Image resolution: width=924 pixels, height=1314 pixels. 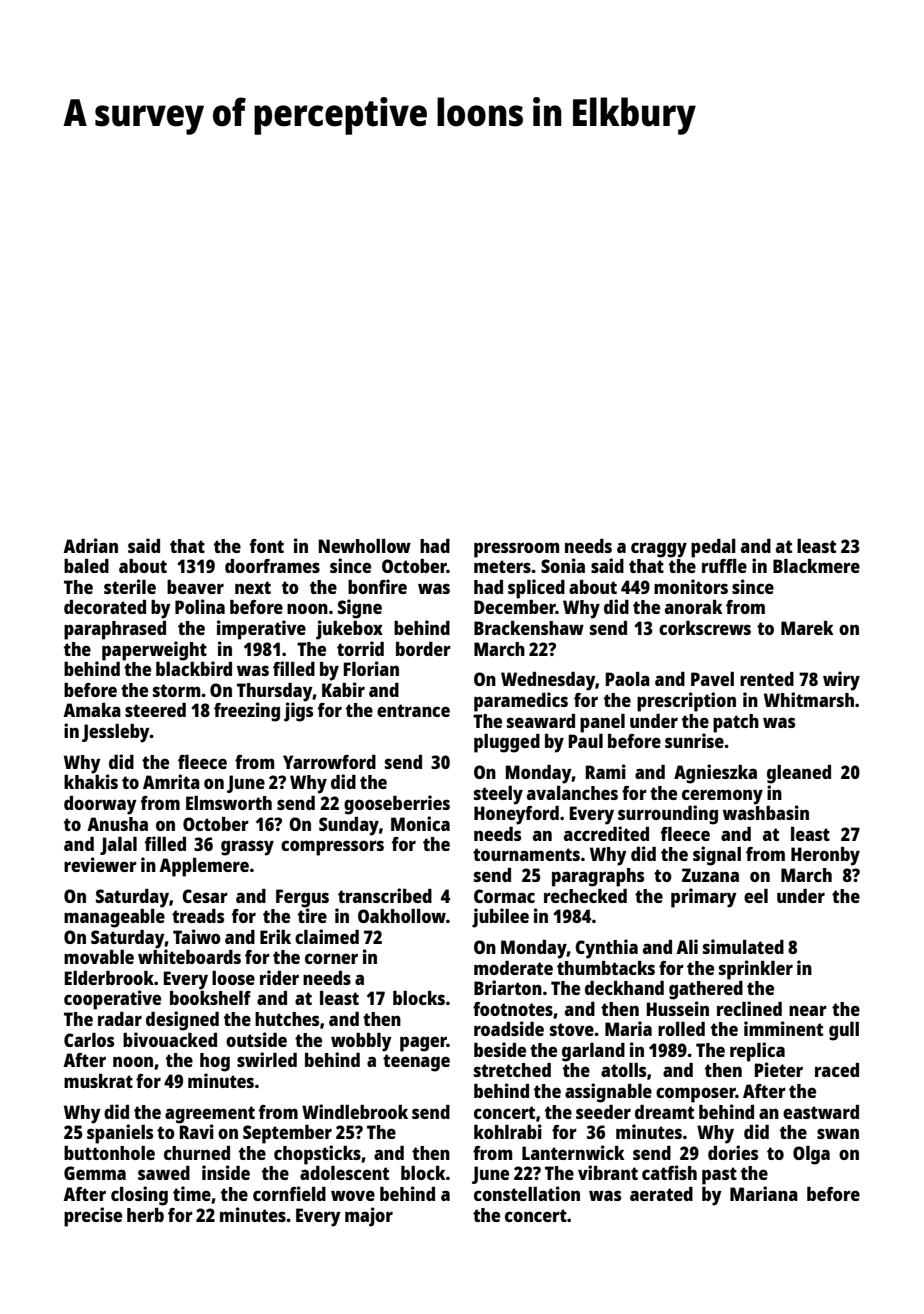 I want to click on simulated, so click(x=743, y=946).
